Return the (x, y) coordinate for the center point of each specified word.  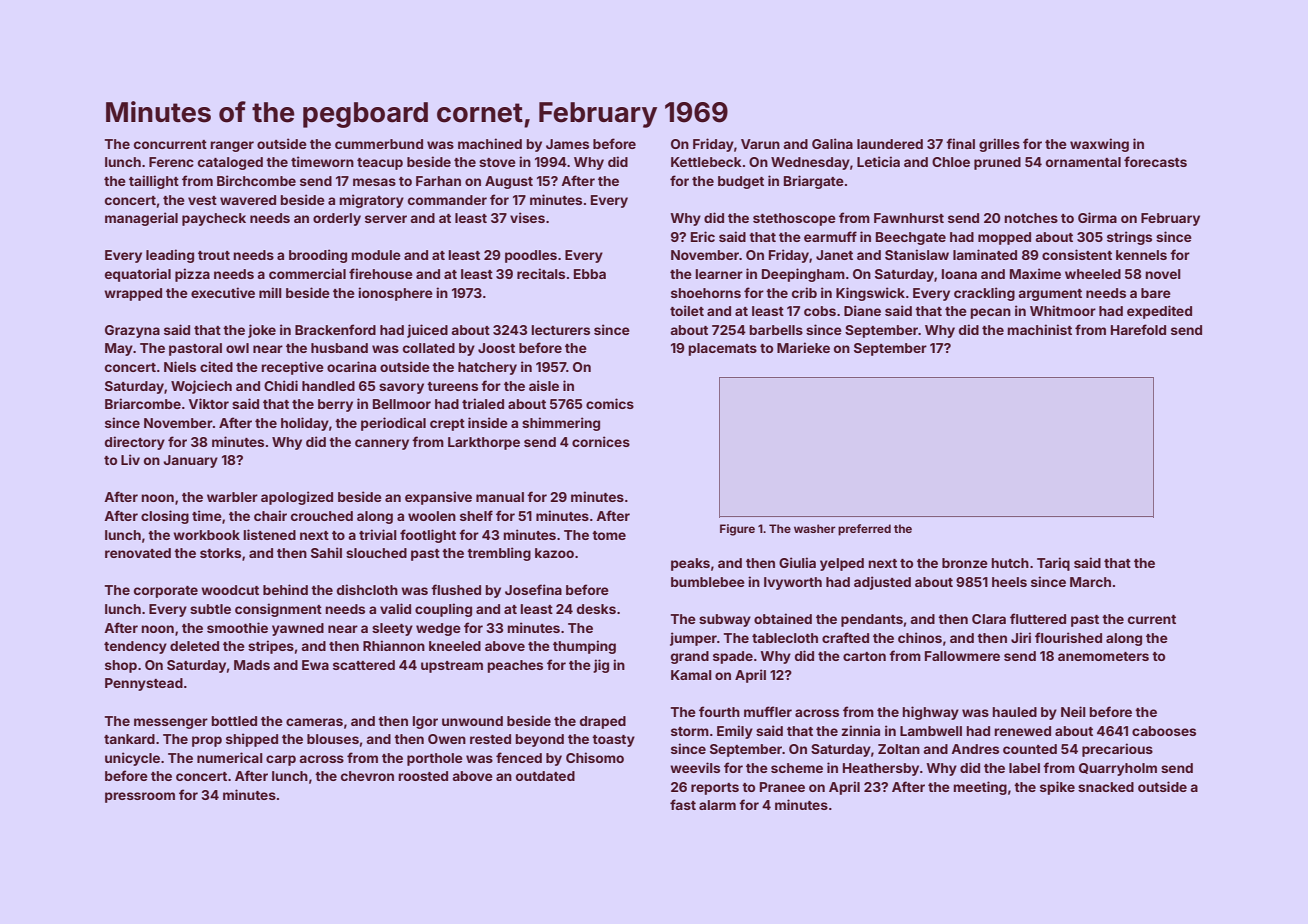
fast (683, 804)
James (567, 144)
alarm (717, 805)
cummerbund (379, 144)
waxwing (1099, 145)
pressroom (140, 797)
